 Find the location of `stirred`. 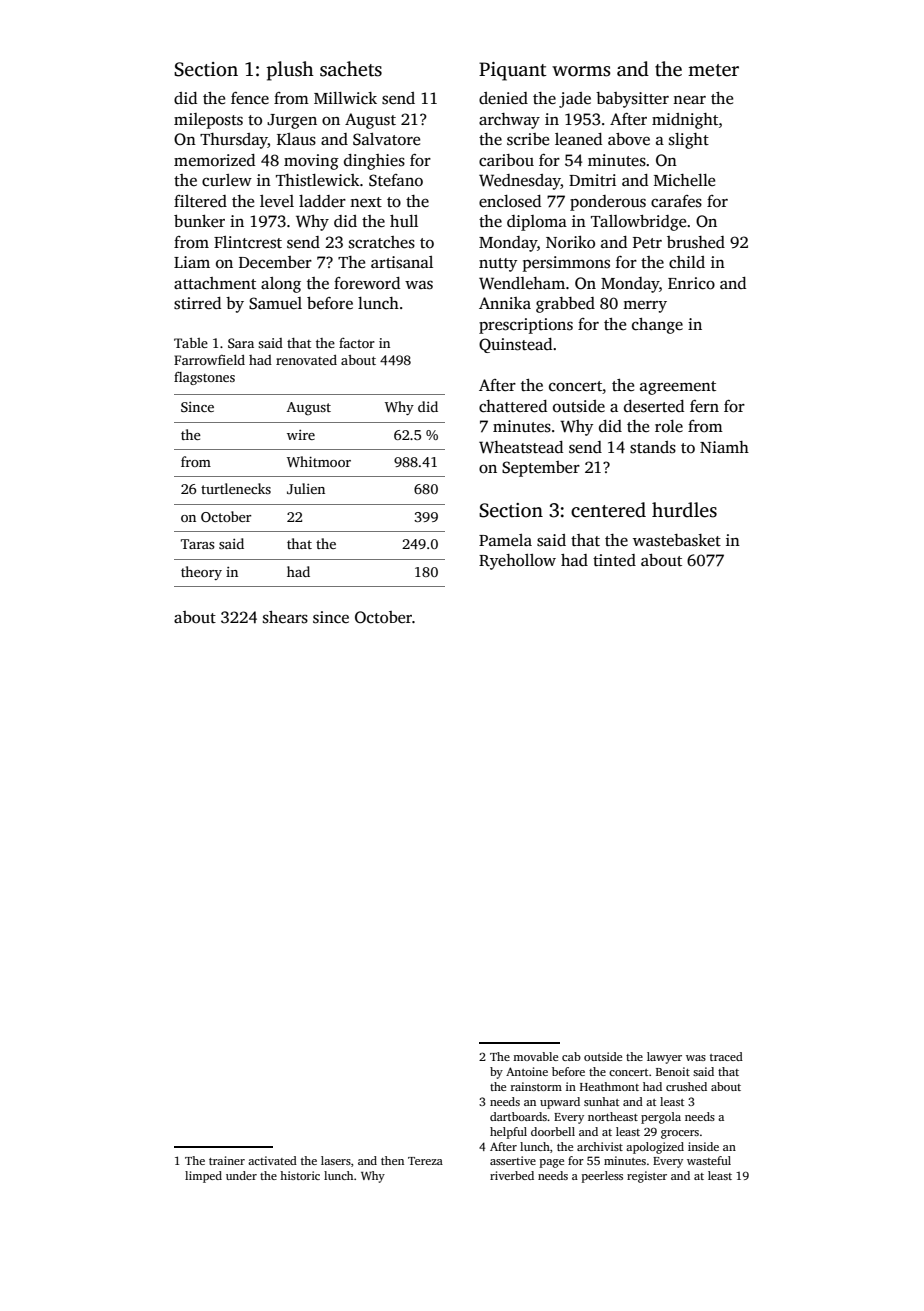

stirred is located at coordinates (197, 303).
